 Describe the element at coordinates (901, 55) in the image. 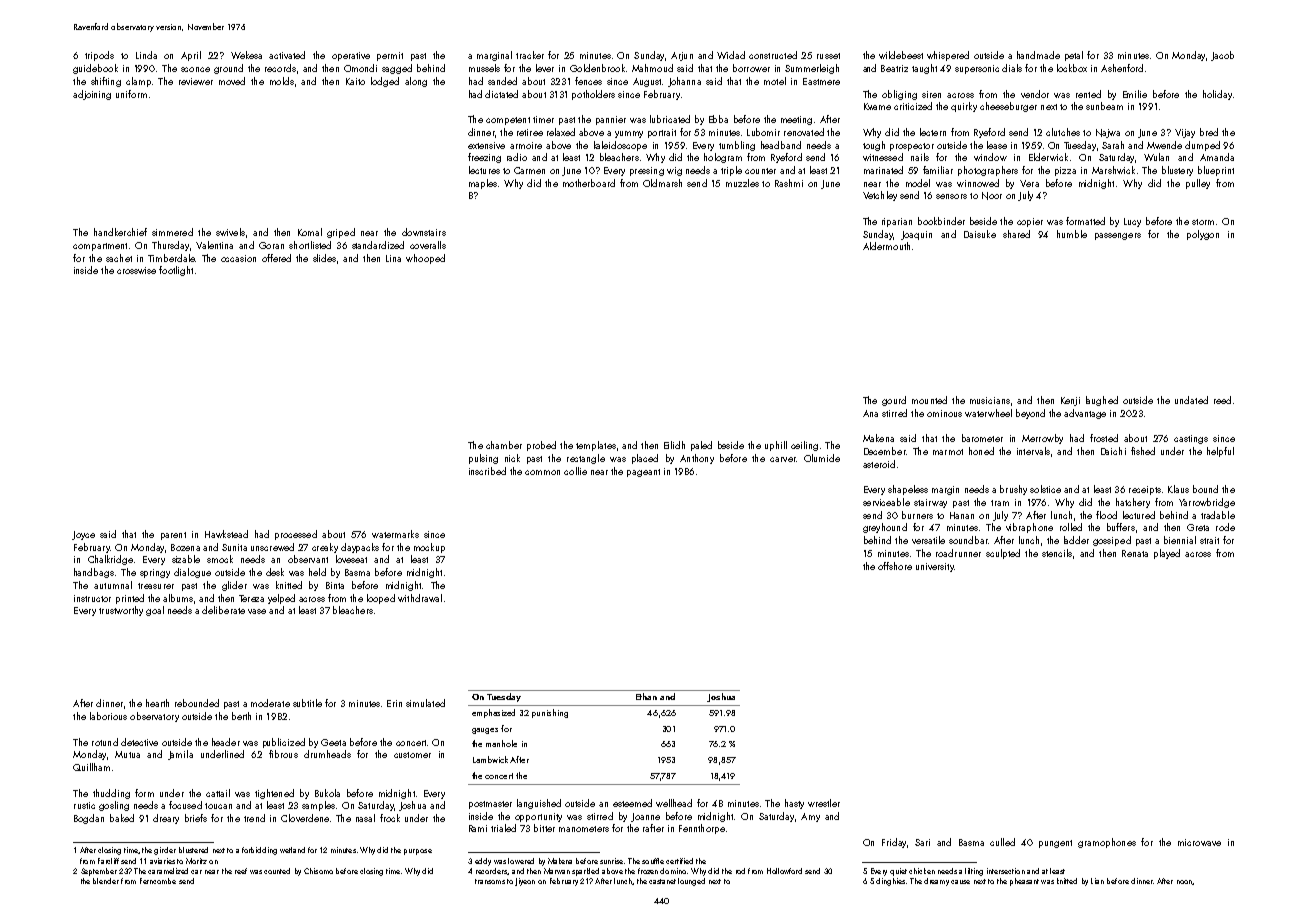

I see `wildebeest` at that location.
